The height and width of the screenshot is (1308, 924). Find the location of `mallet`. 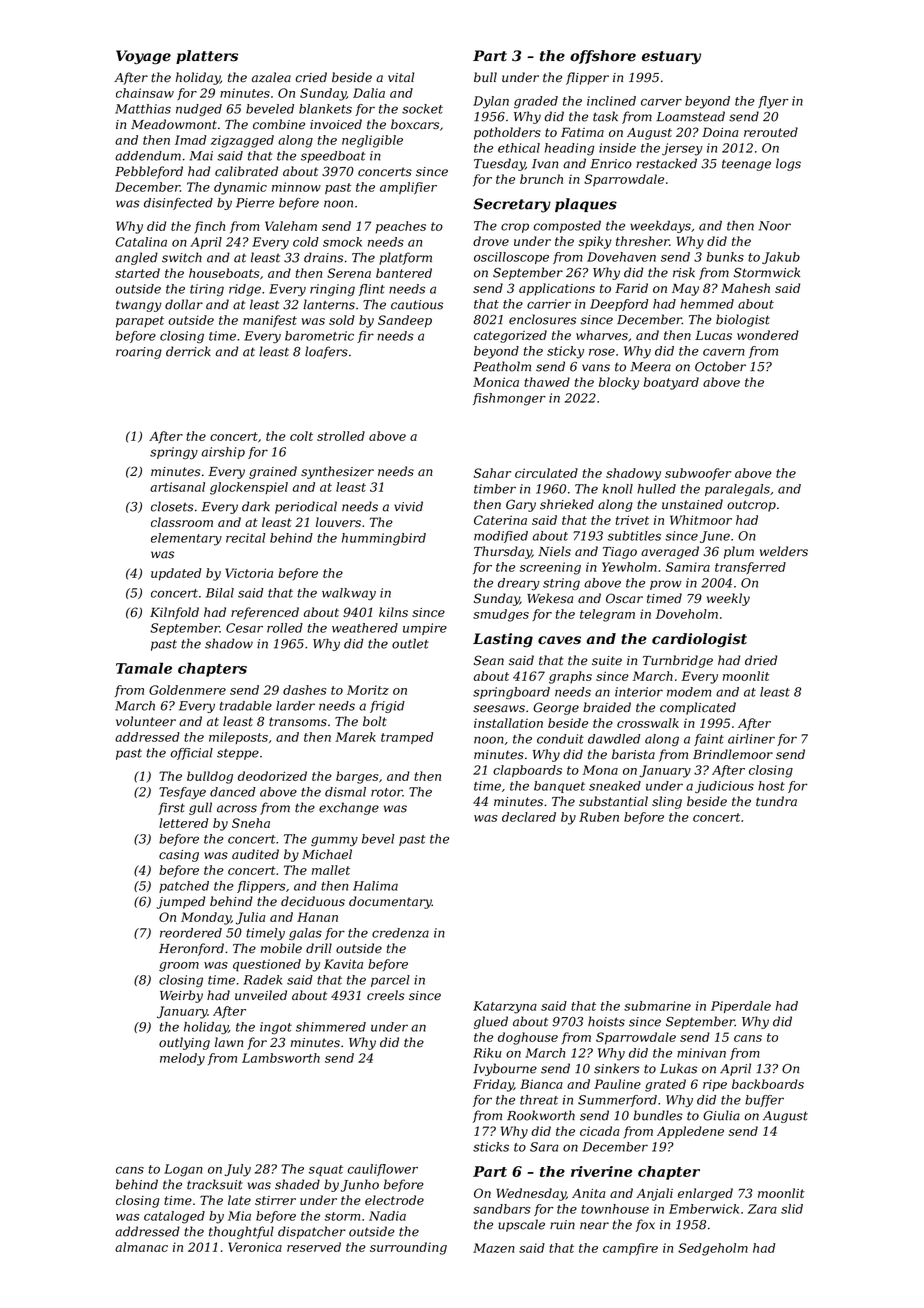

mallet is located at coordinates (331, 870).
